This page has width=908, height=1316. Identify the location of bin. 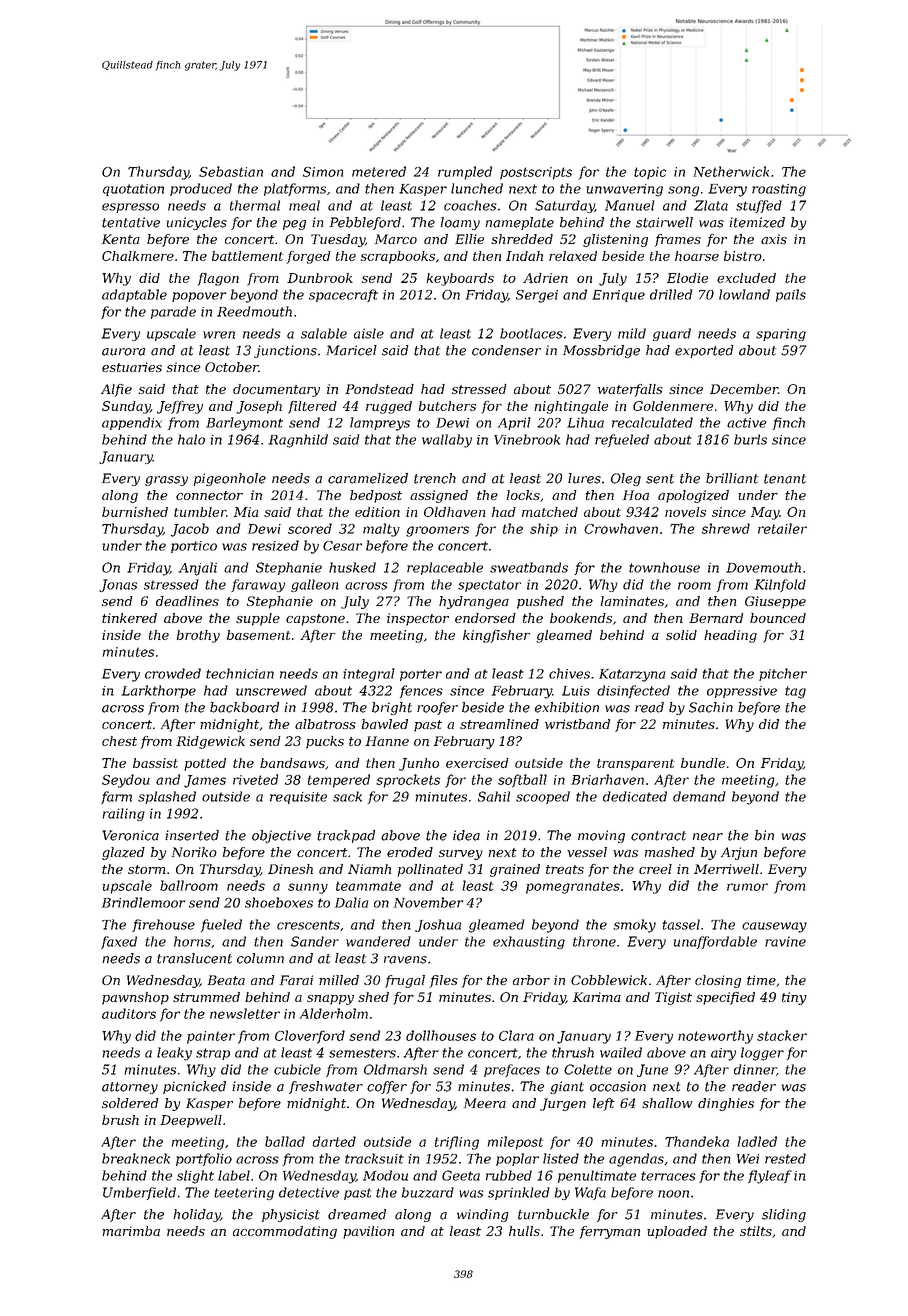
(764, 835).
